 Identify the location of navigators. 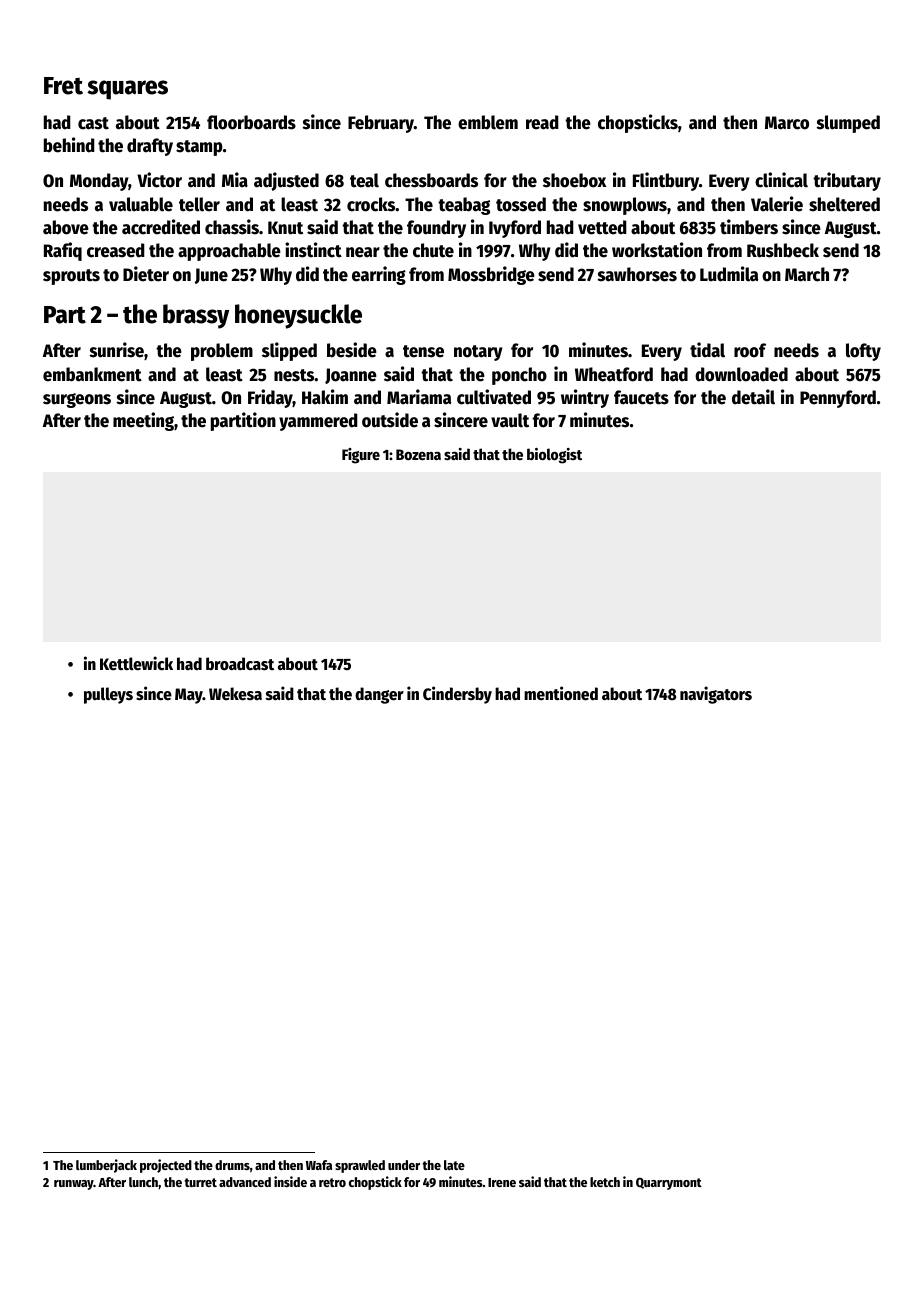
(716, 695).
